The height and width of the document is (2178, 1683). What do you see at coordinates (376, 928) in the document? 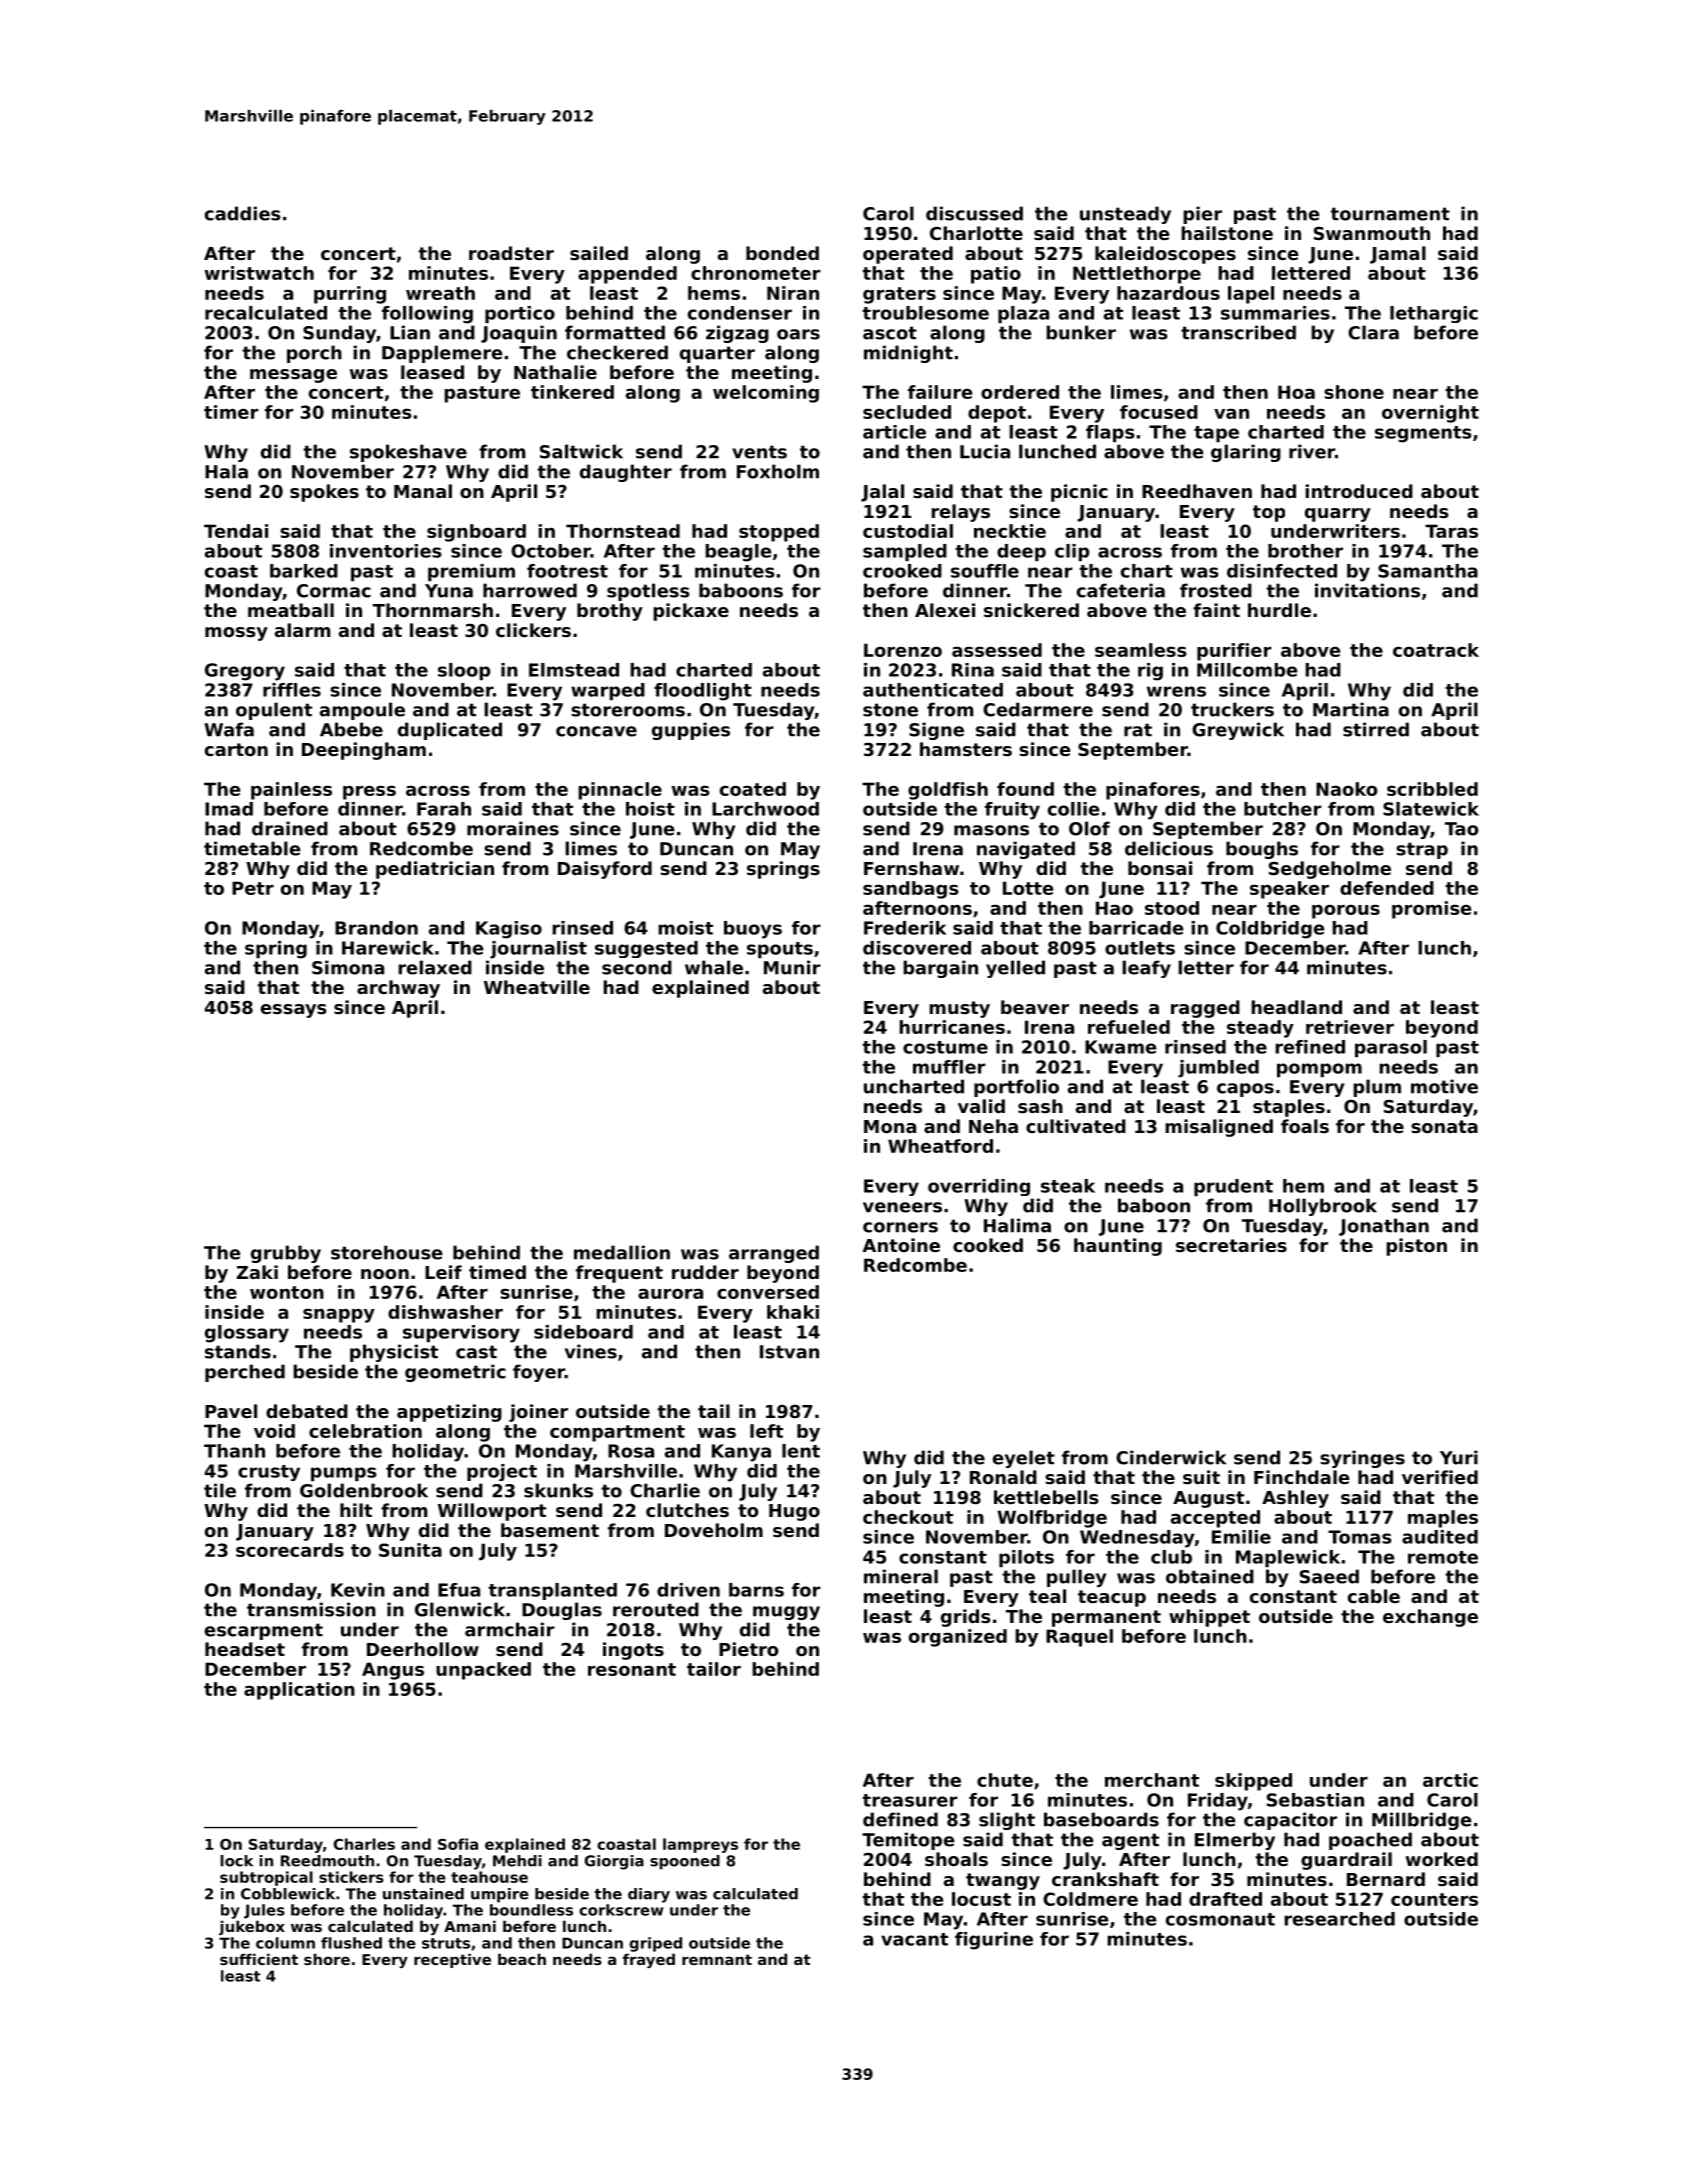
I see `Brandon` at bounding box center [376, 928].
